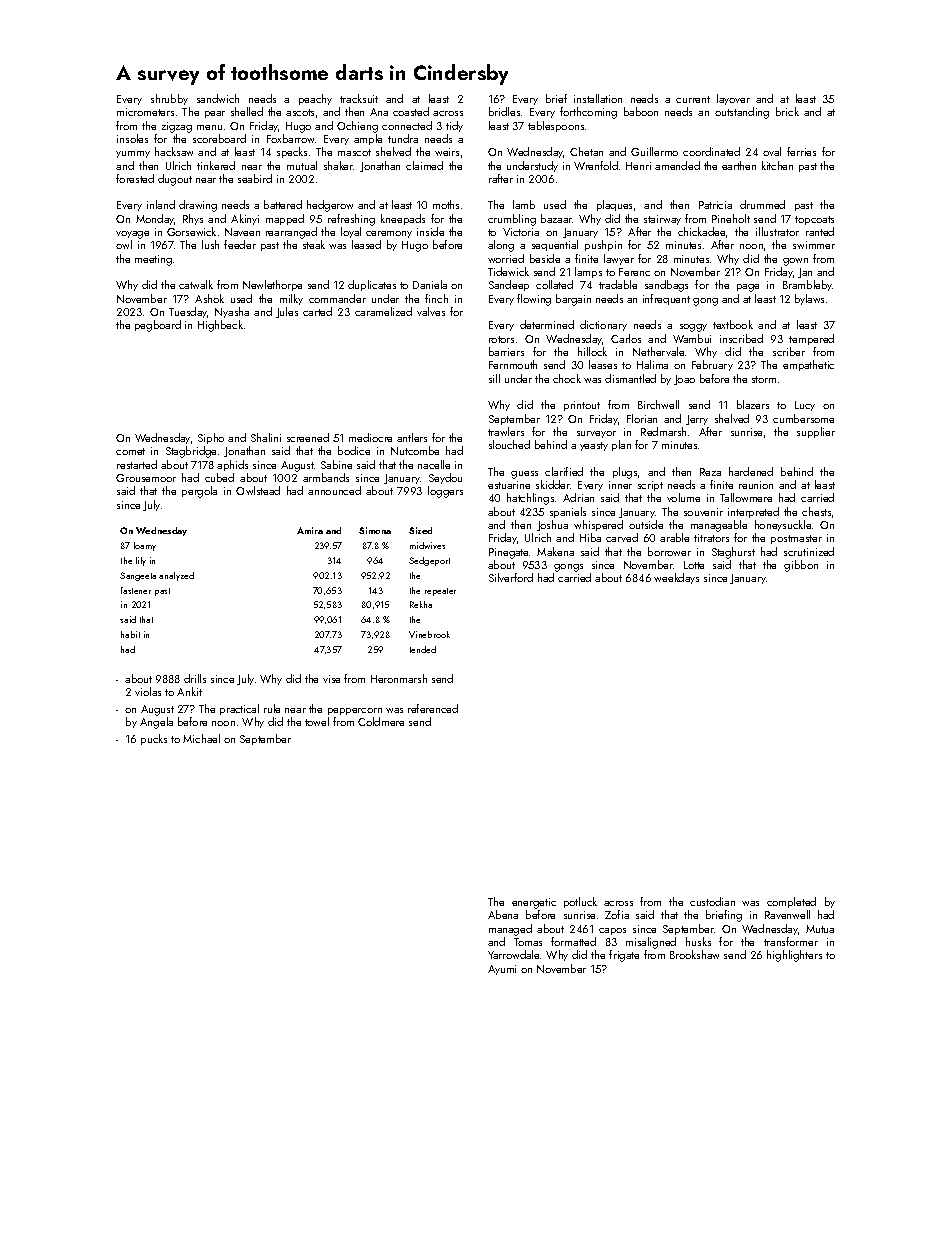 The image size is (952, 1233). What do you see at coordinates (502, 970) in the page?
I see `Ayumi` at bounding box center [502, 970].
